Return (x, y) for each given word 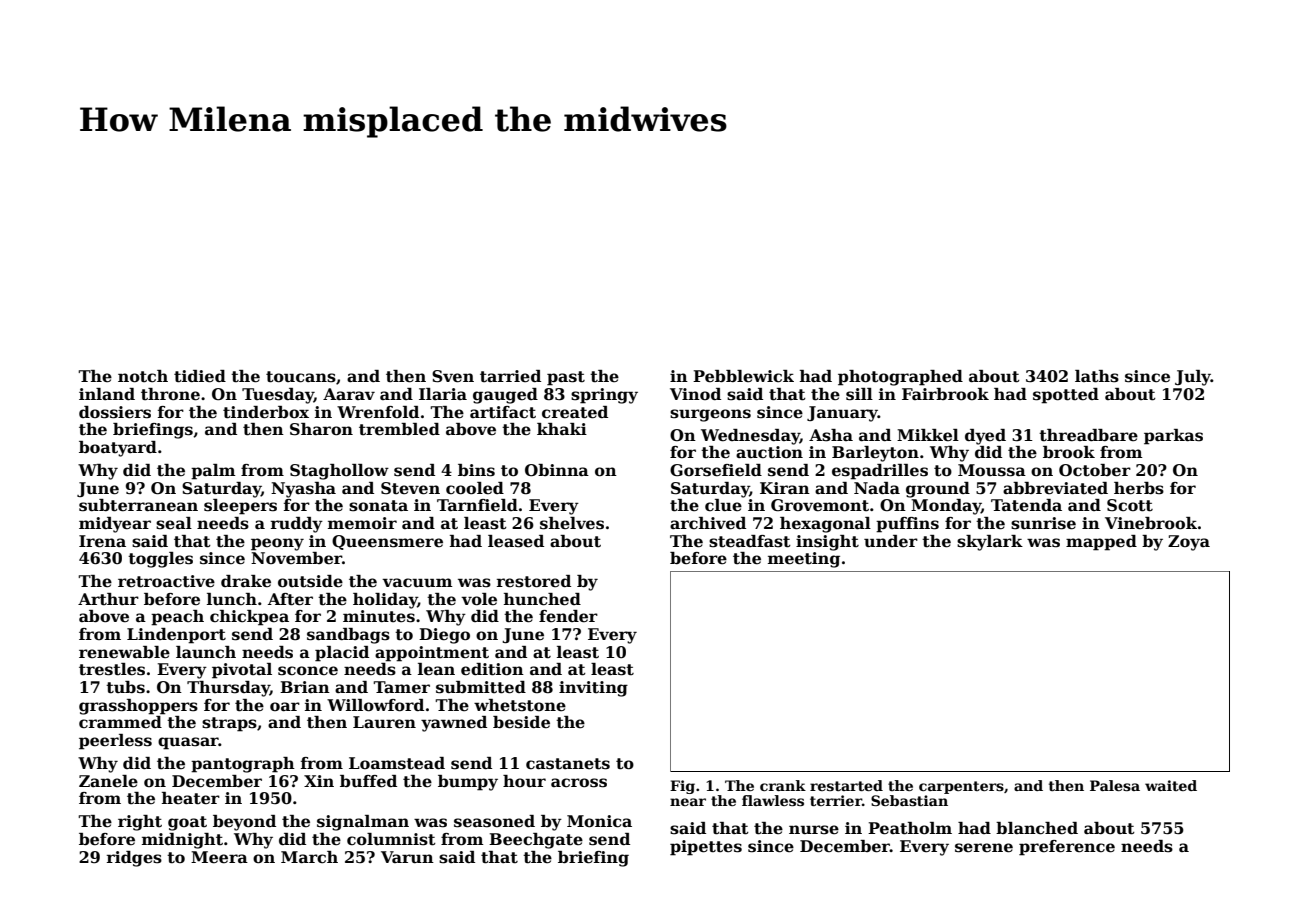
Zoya (1189, 543)
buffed (368, 781)
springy (604, 396)
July (1193, 378)
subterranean (138, 505)
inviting (593, 689)
